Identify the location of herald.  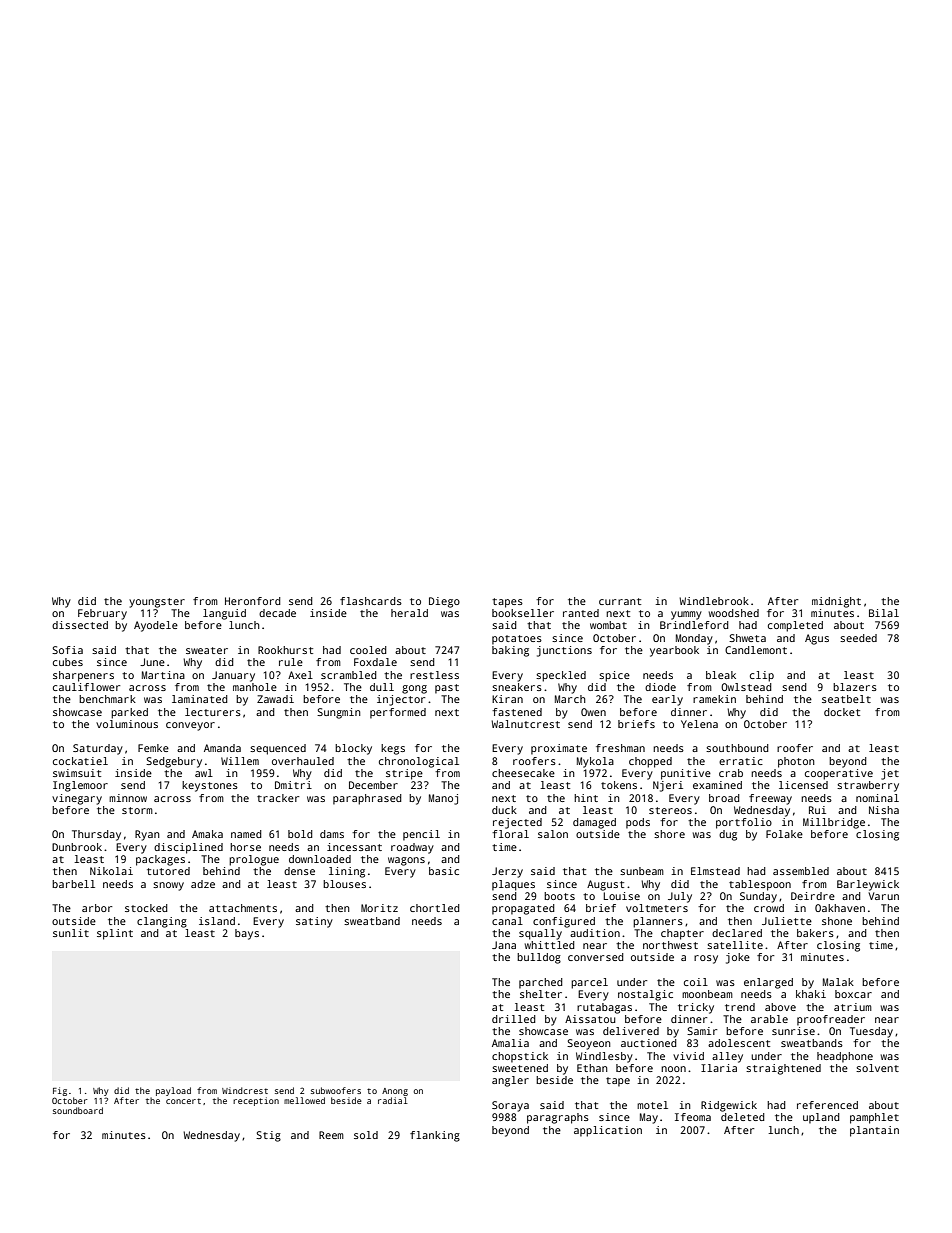
(409, 613).
